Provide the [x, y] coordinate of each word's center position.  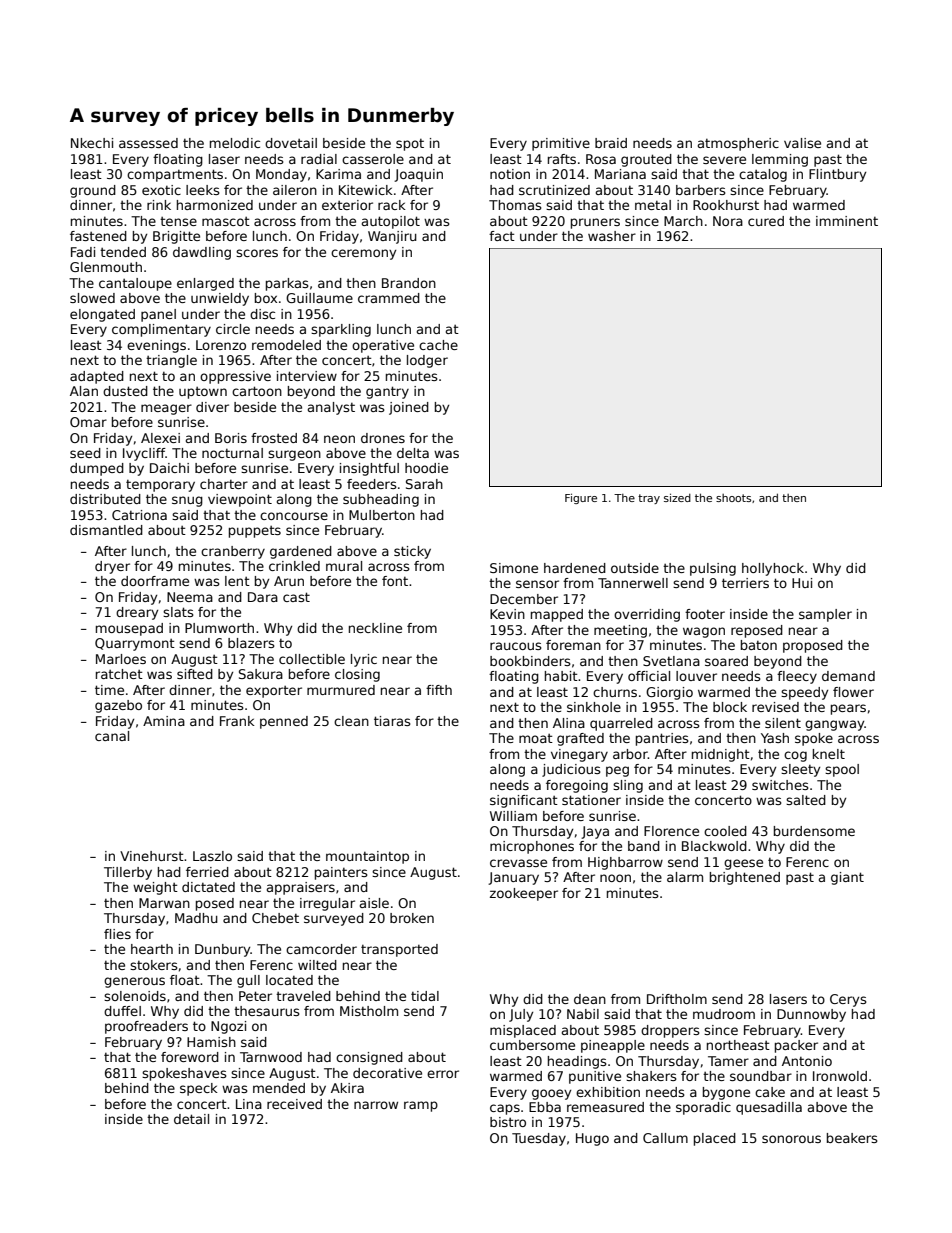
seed [85, 453]
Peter [255, 996]
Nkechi [92, 143]
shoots [733, 498]
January [513, 878]
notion [510, 174]
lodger [427, 361]
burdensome [814, 831]
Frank [237, 721]
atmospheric [738, 144]
